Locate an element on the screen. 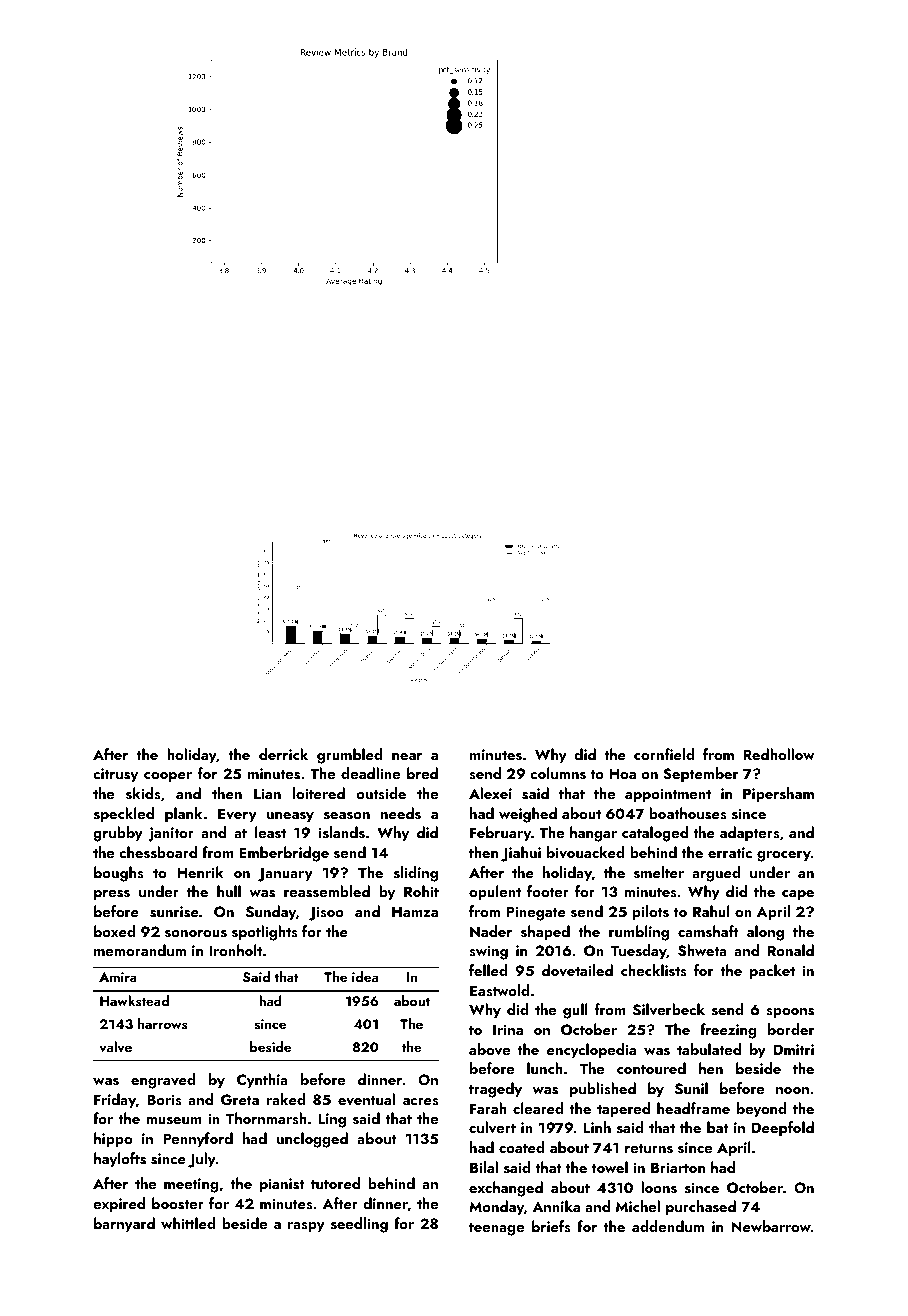  spoons is located at coordinates (790, 1013).
